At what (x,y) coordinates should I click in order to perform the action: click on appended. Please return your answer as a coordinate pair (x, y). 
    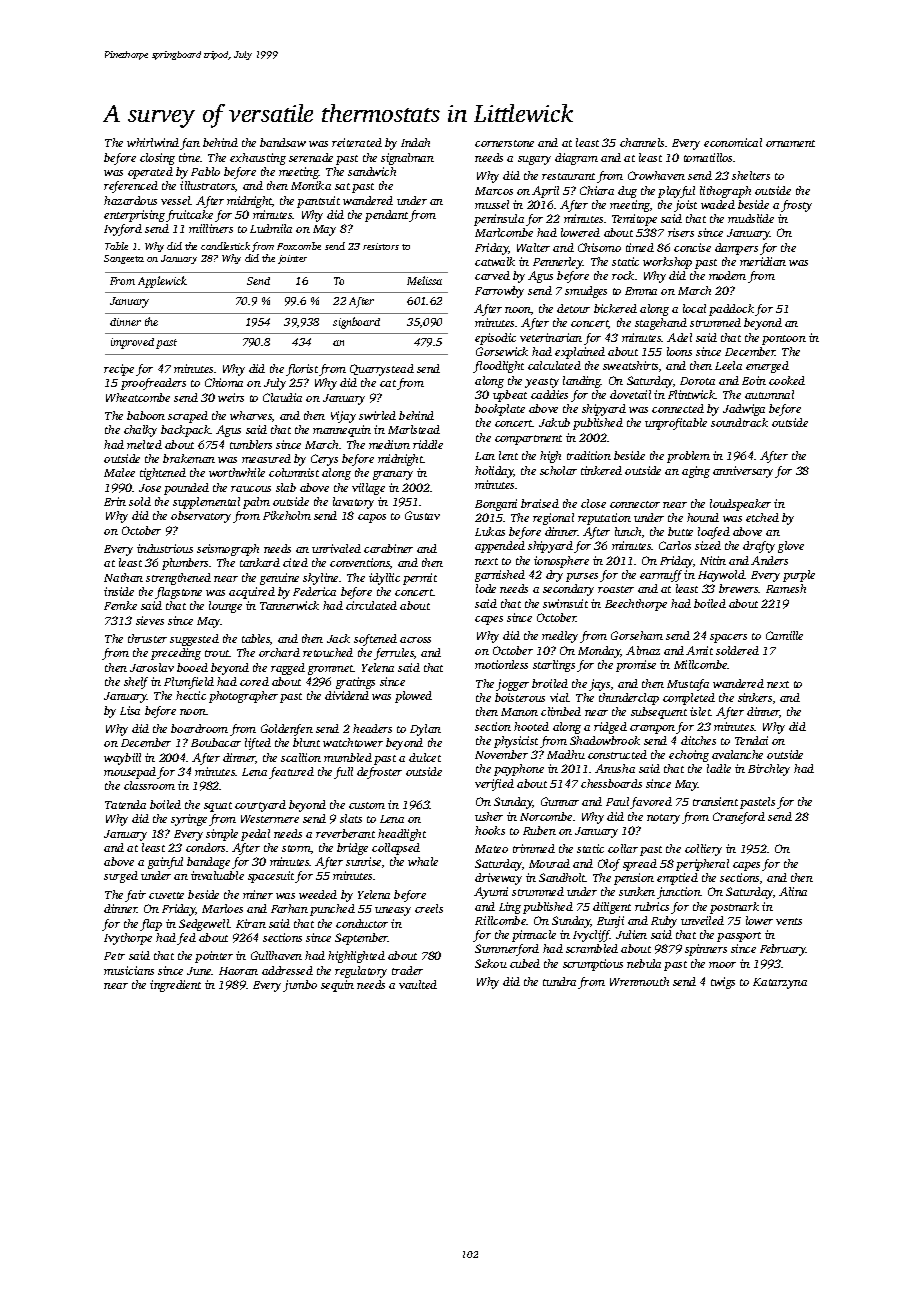
    Looking at the image, I should click on (500, 547).
